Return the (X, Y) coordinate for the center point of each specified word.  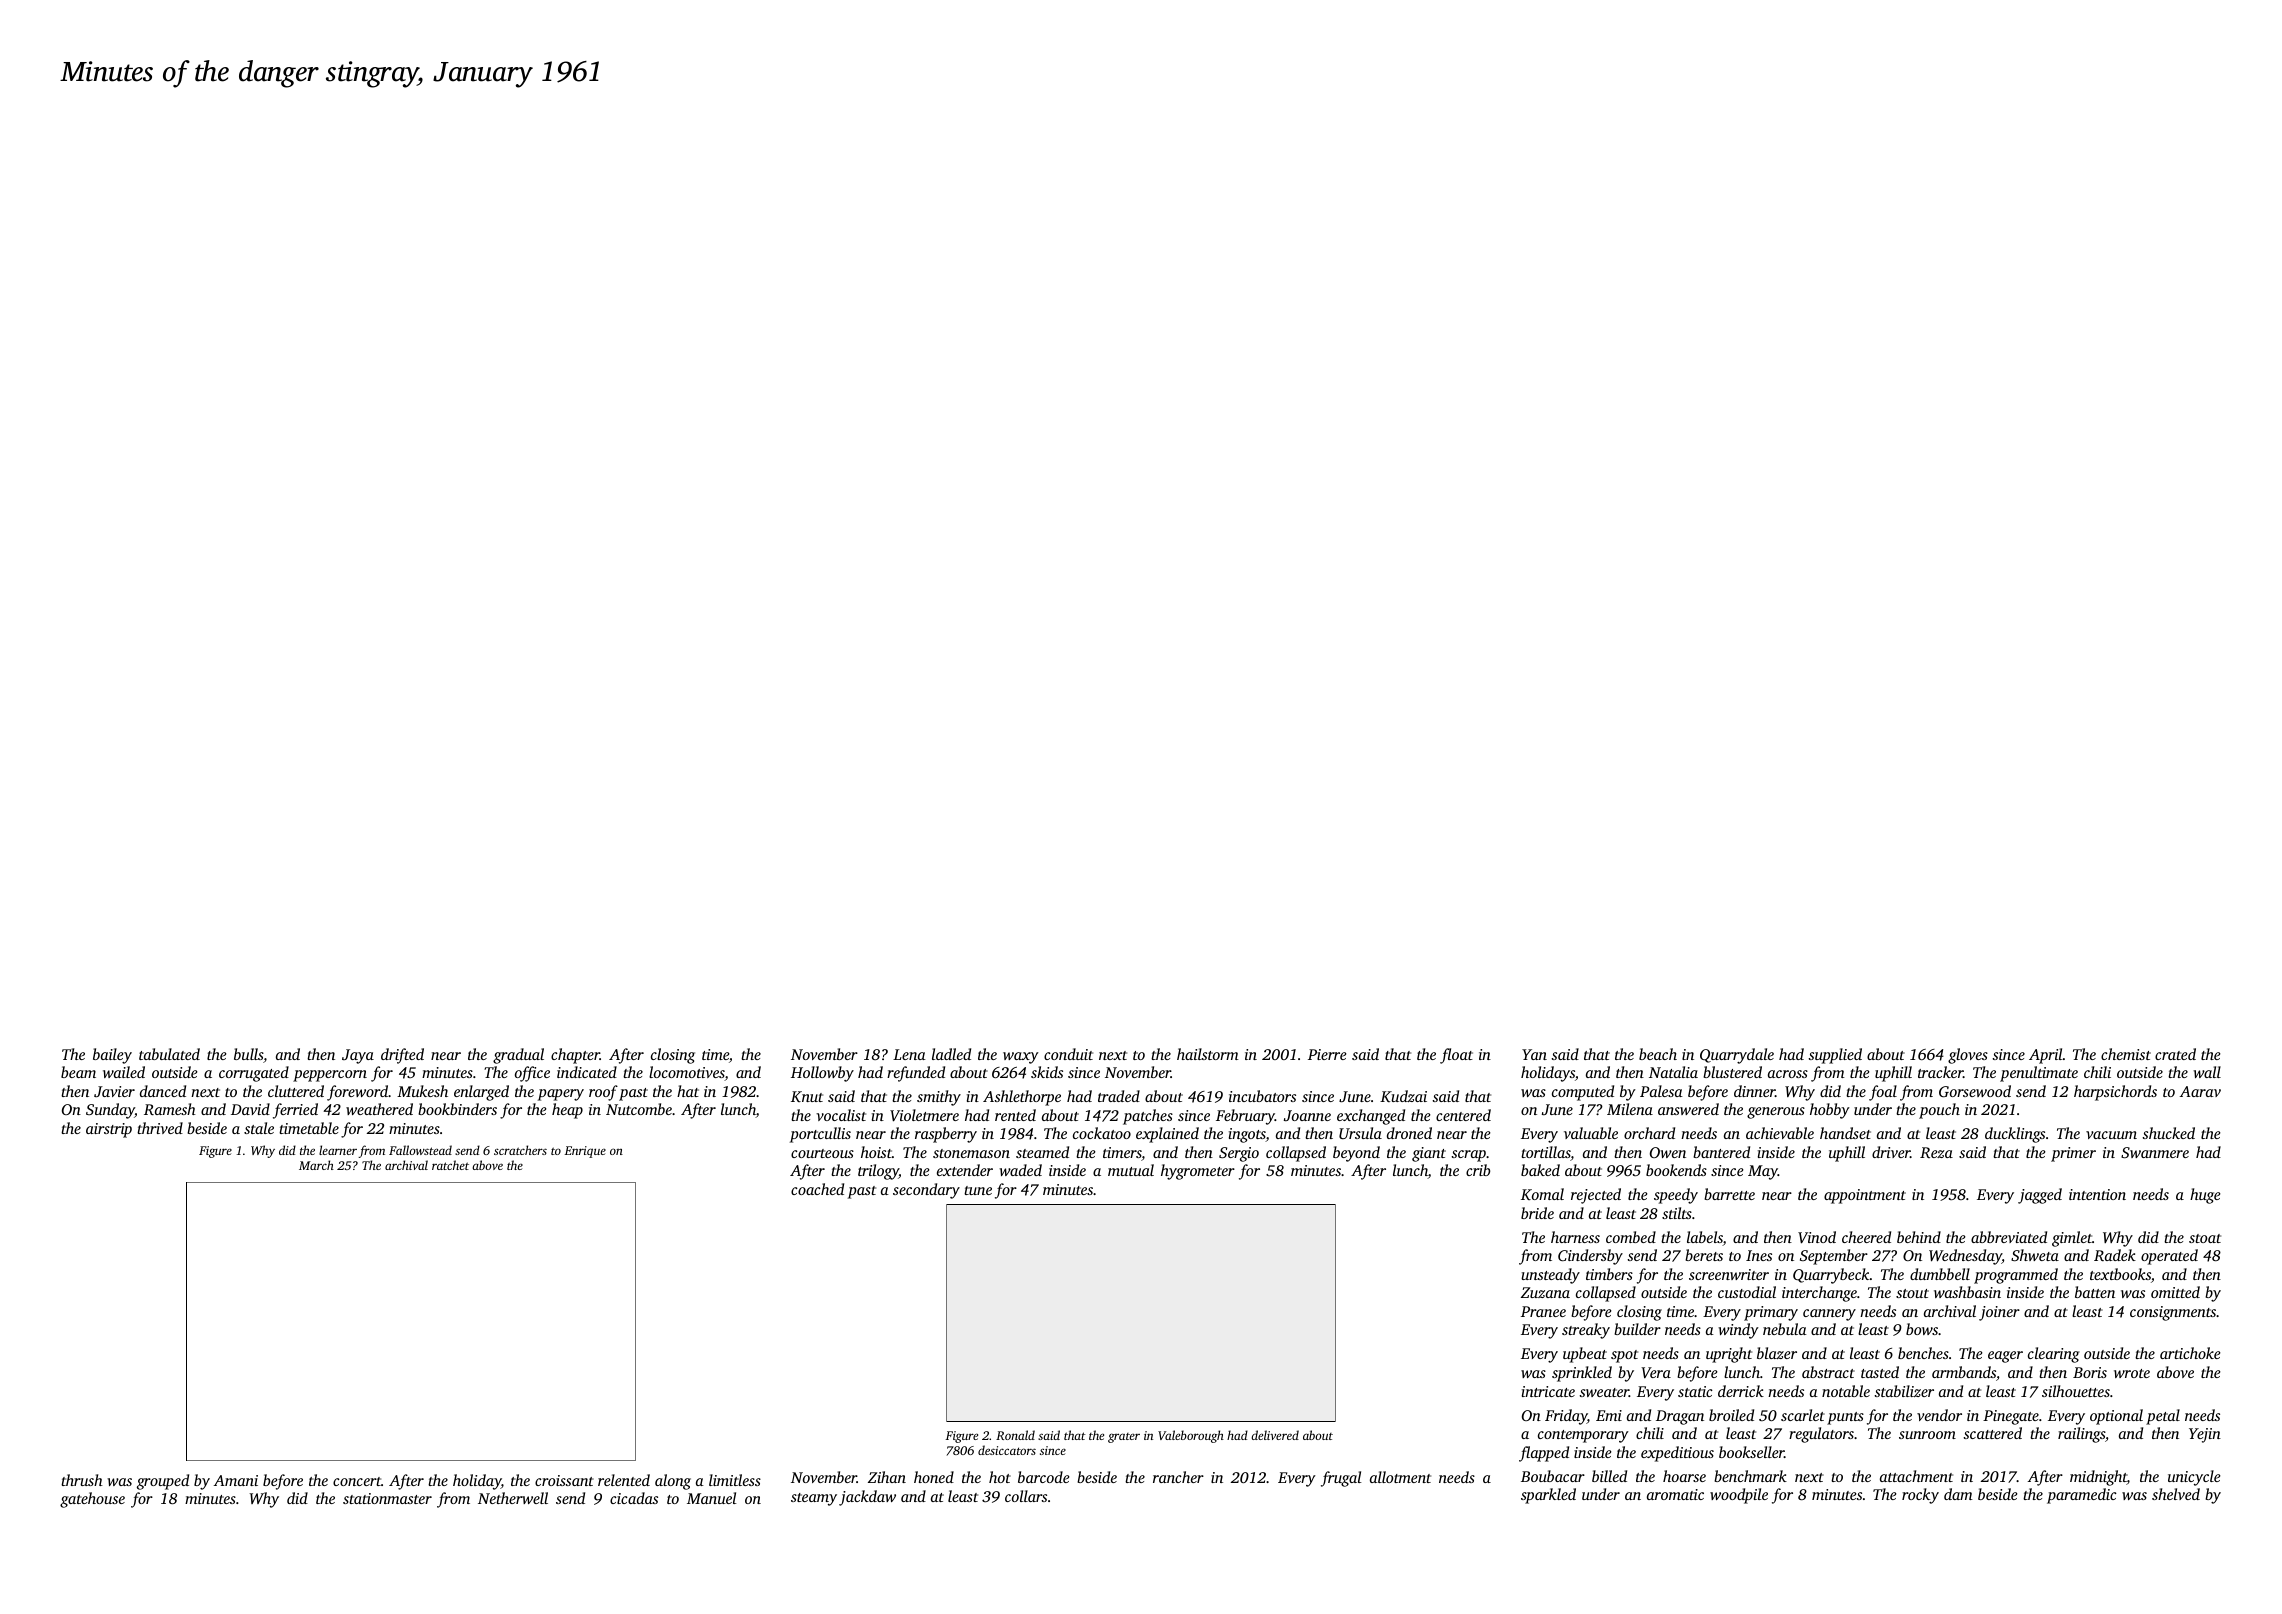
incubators (1262, 1096)
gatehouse (92, 1500)
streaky (1586, 1331)
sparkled (1548, 1496)
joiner (1999, 1313)
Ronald (1015, 1435)
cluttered (296, 1091)
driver (1891, 1152)
